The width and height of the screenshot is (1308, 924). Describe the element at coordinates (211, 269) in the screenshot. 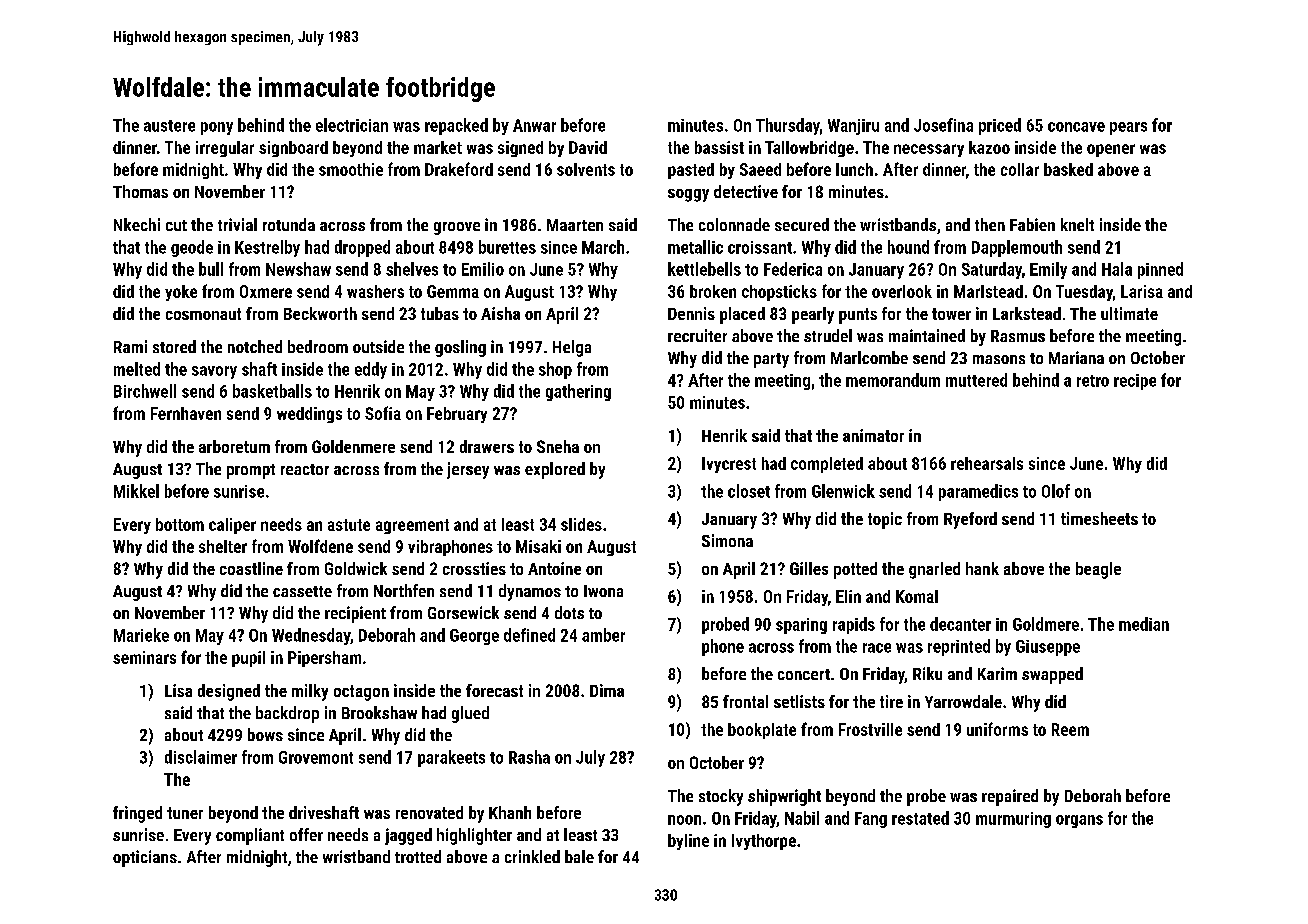

I see `bull` at that location.
